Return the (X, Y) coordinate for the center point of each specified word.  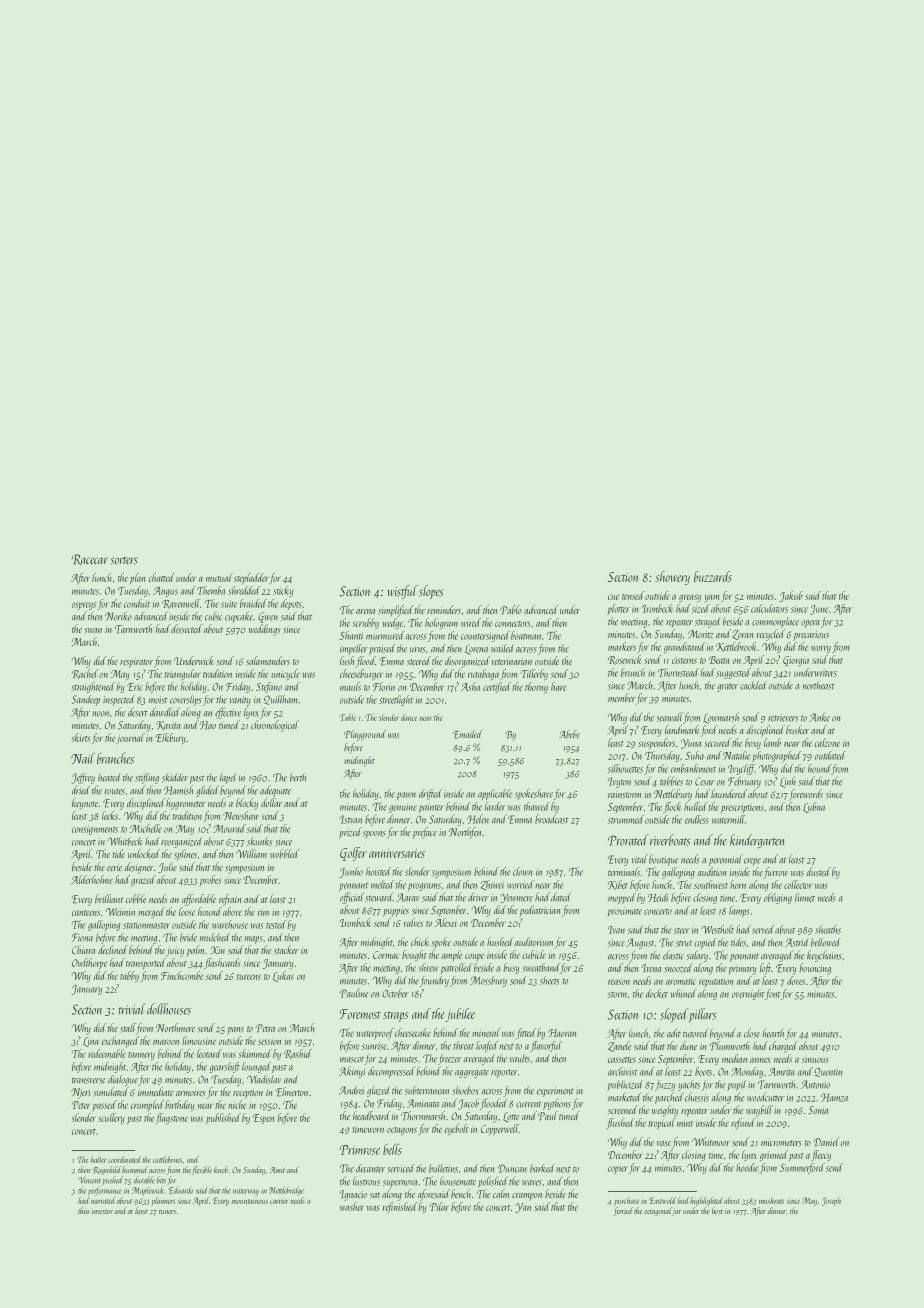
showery (672, 578)
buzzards (713, 576)
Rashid (298, 1054)
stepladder (251, 578)
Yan (523, 1208)
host (717, 1210)
